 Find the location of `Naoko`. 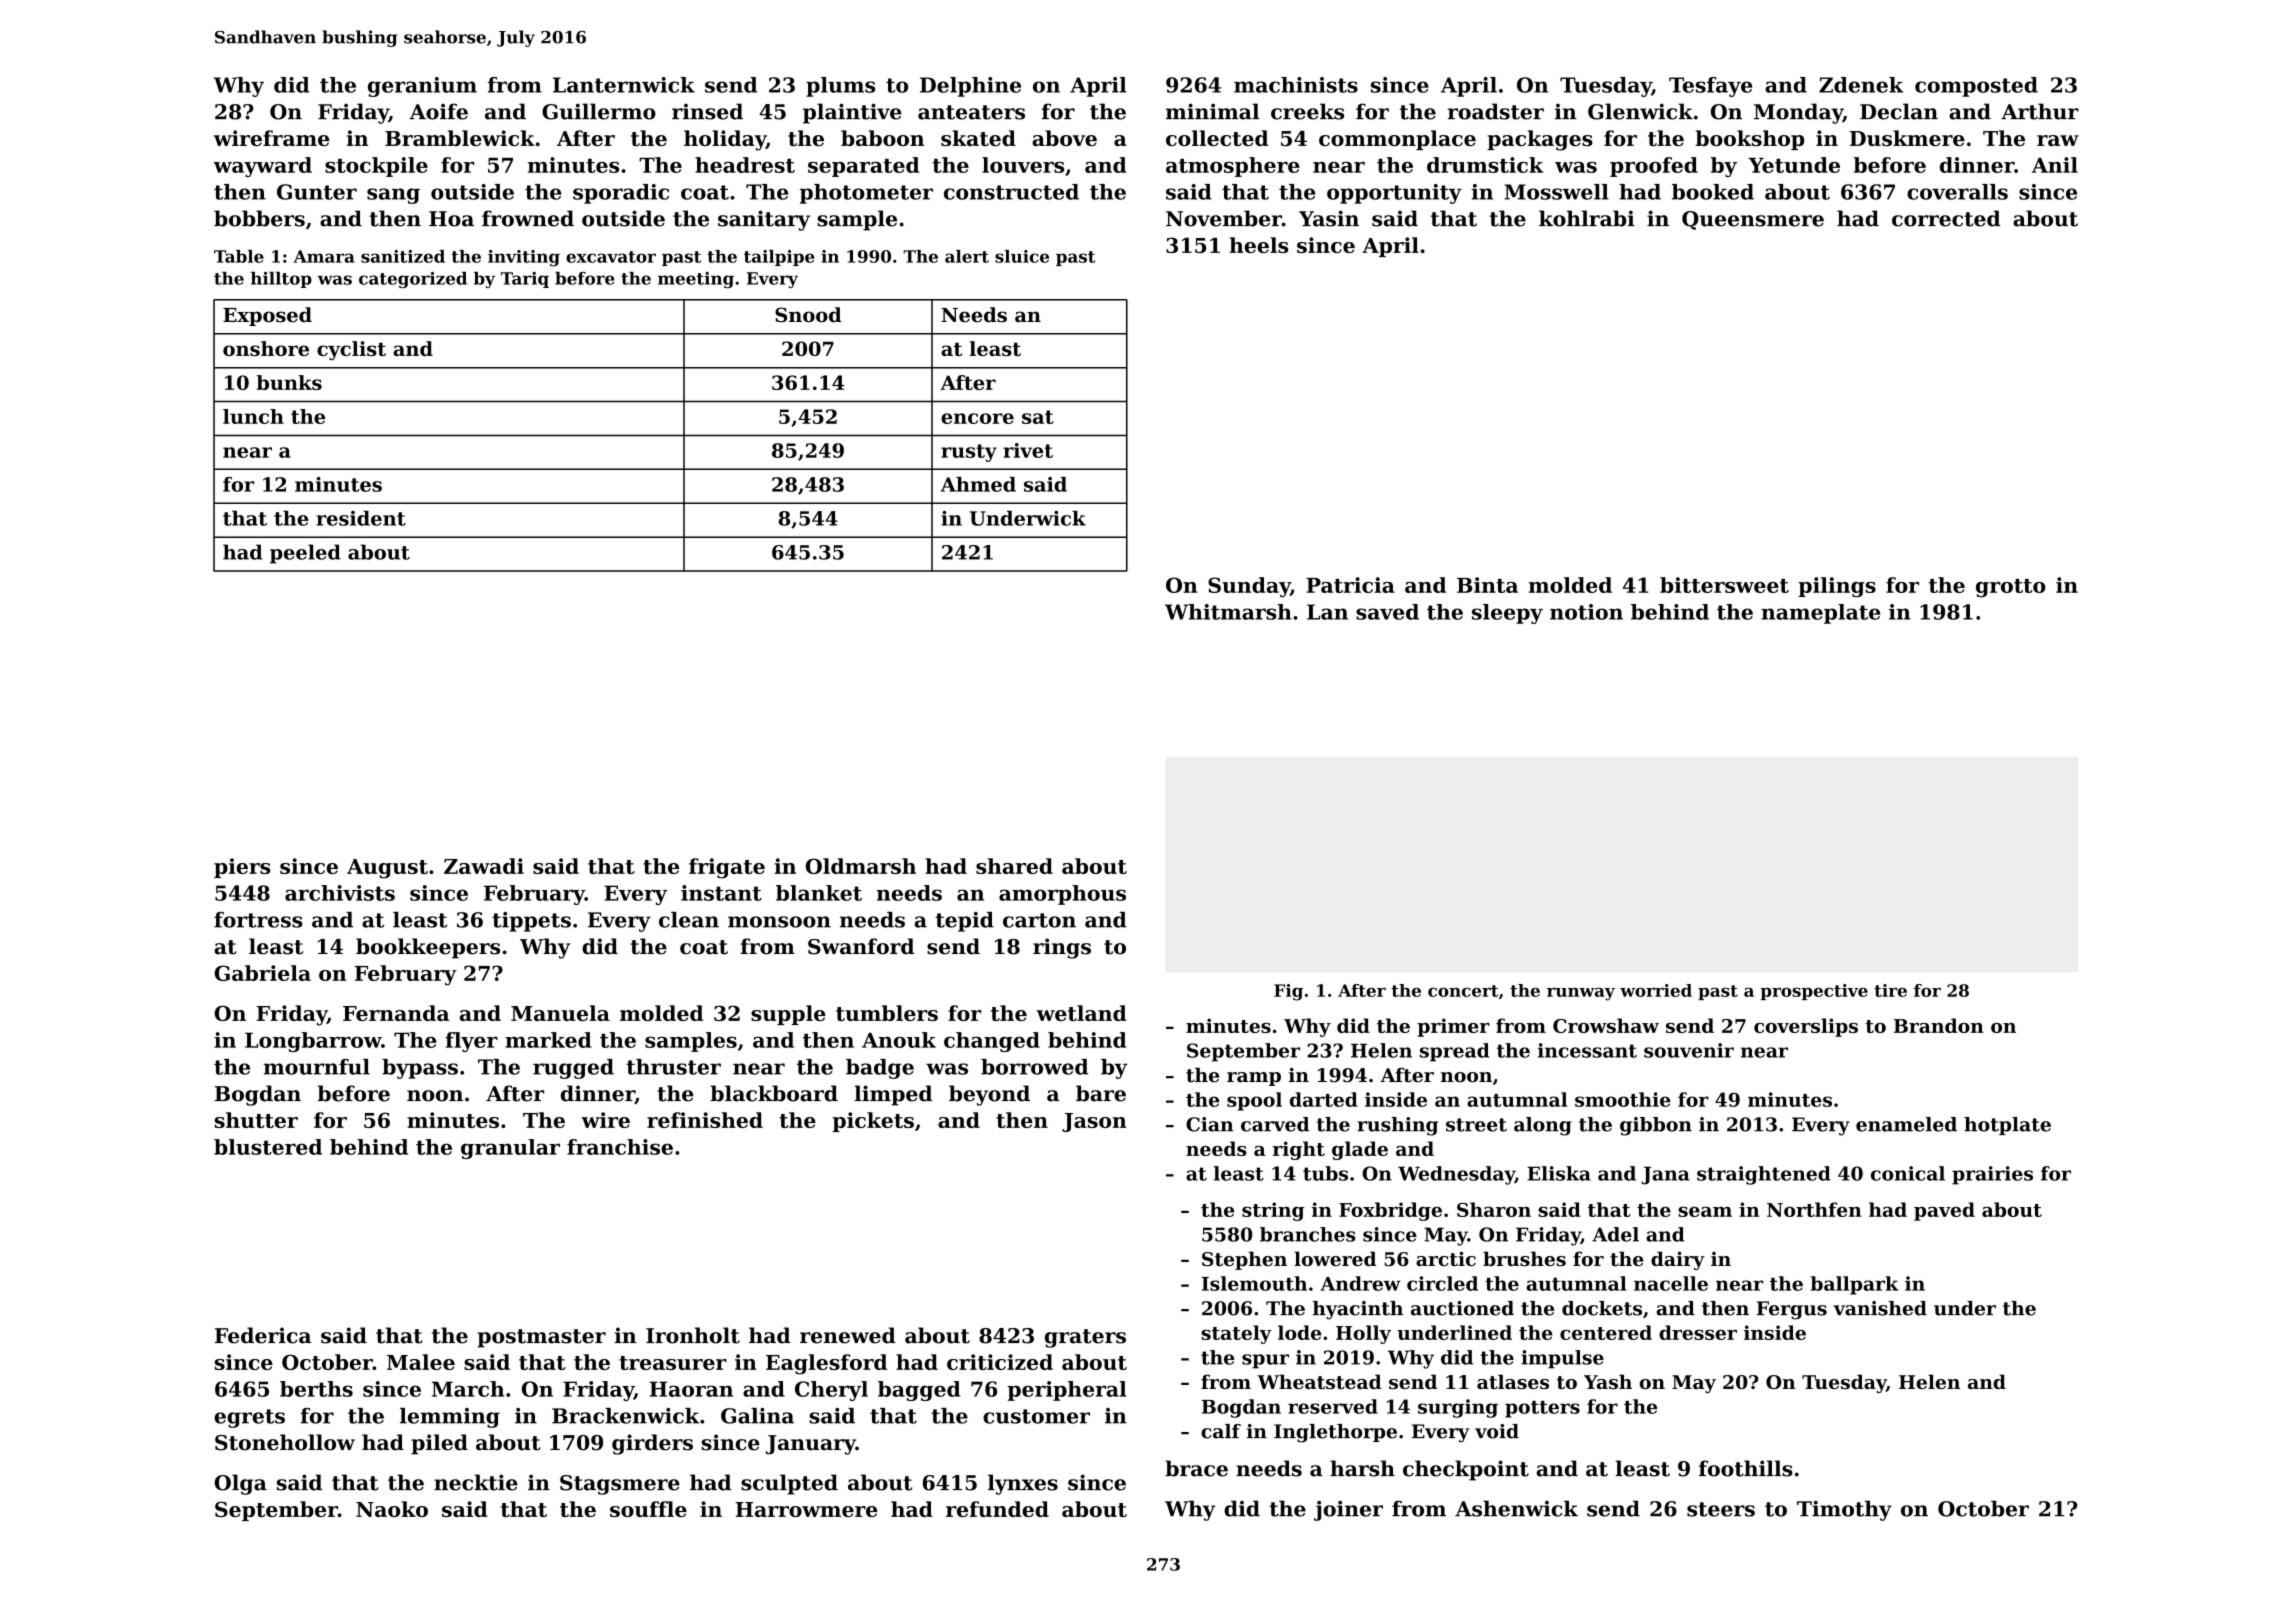

Naoko is located at coordinates (392, 1509).
